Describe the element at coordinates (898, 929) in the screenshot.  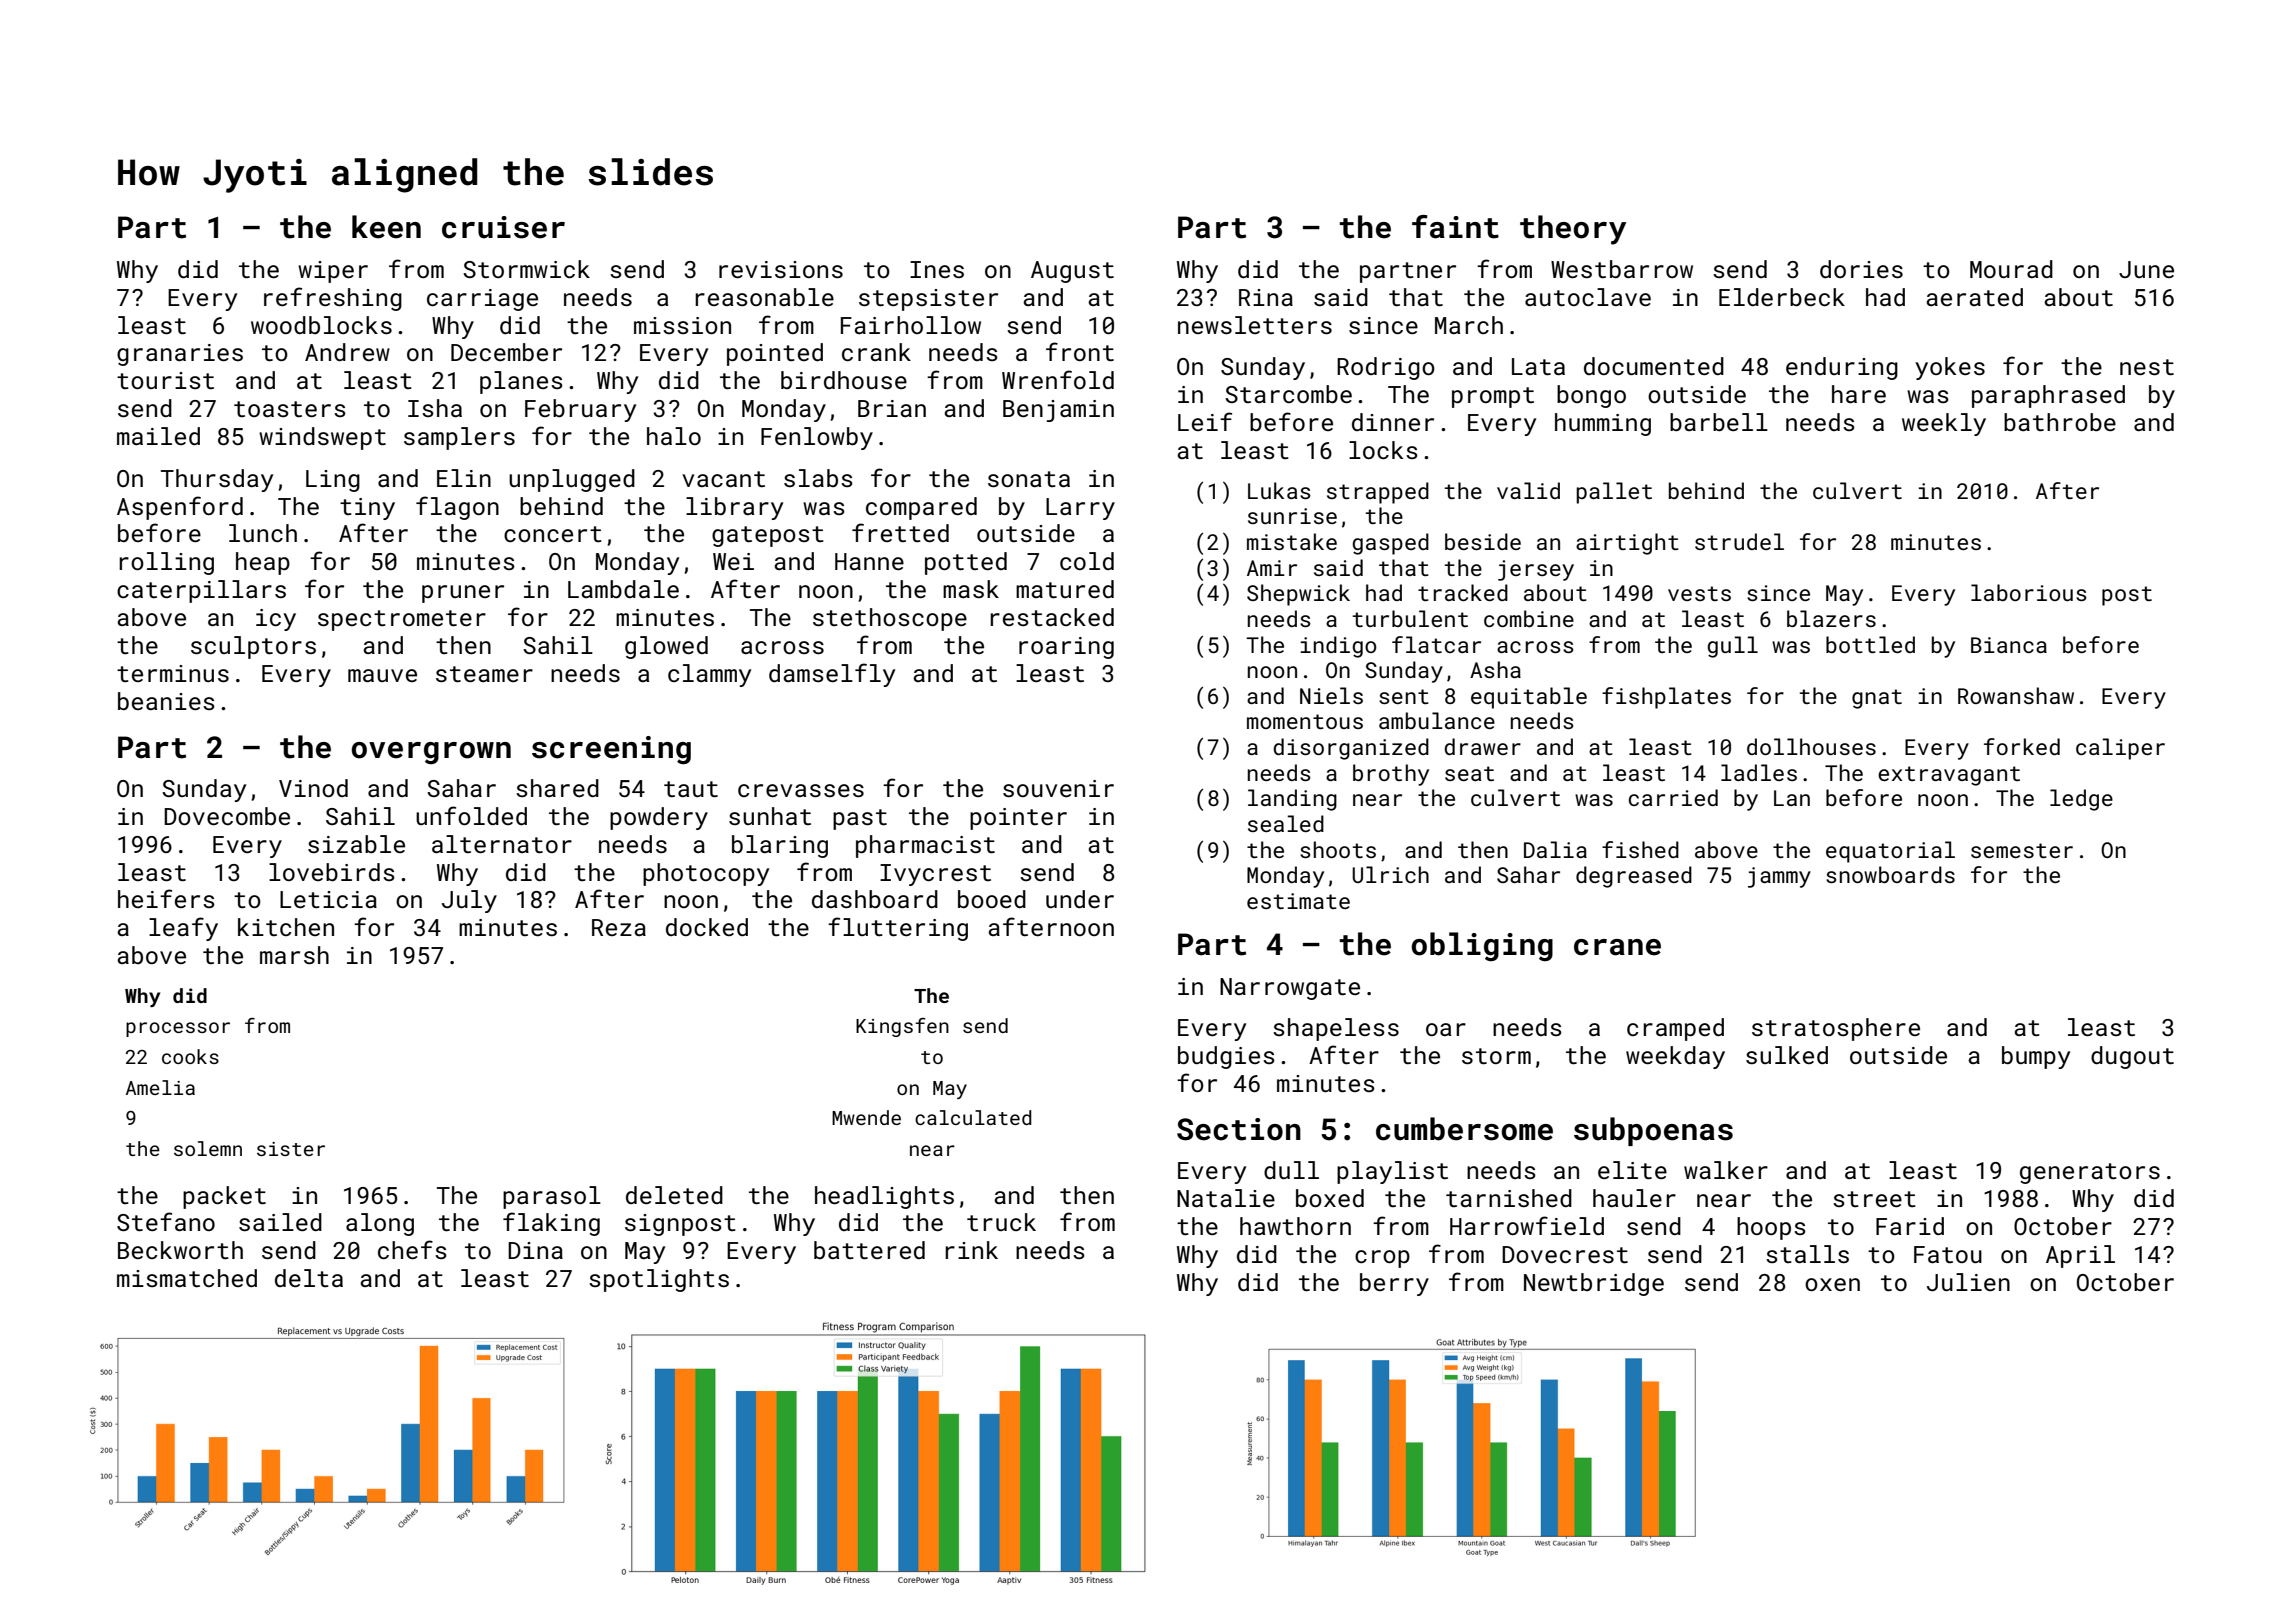
I see `fluttering` at that location.
